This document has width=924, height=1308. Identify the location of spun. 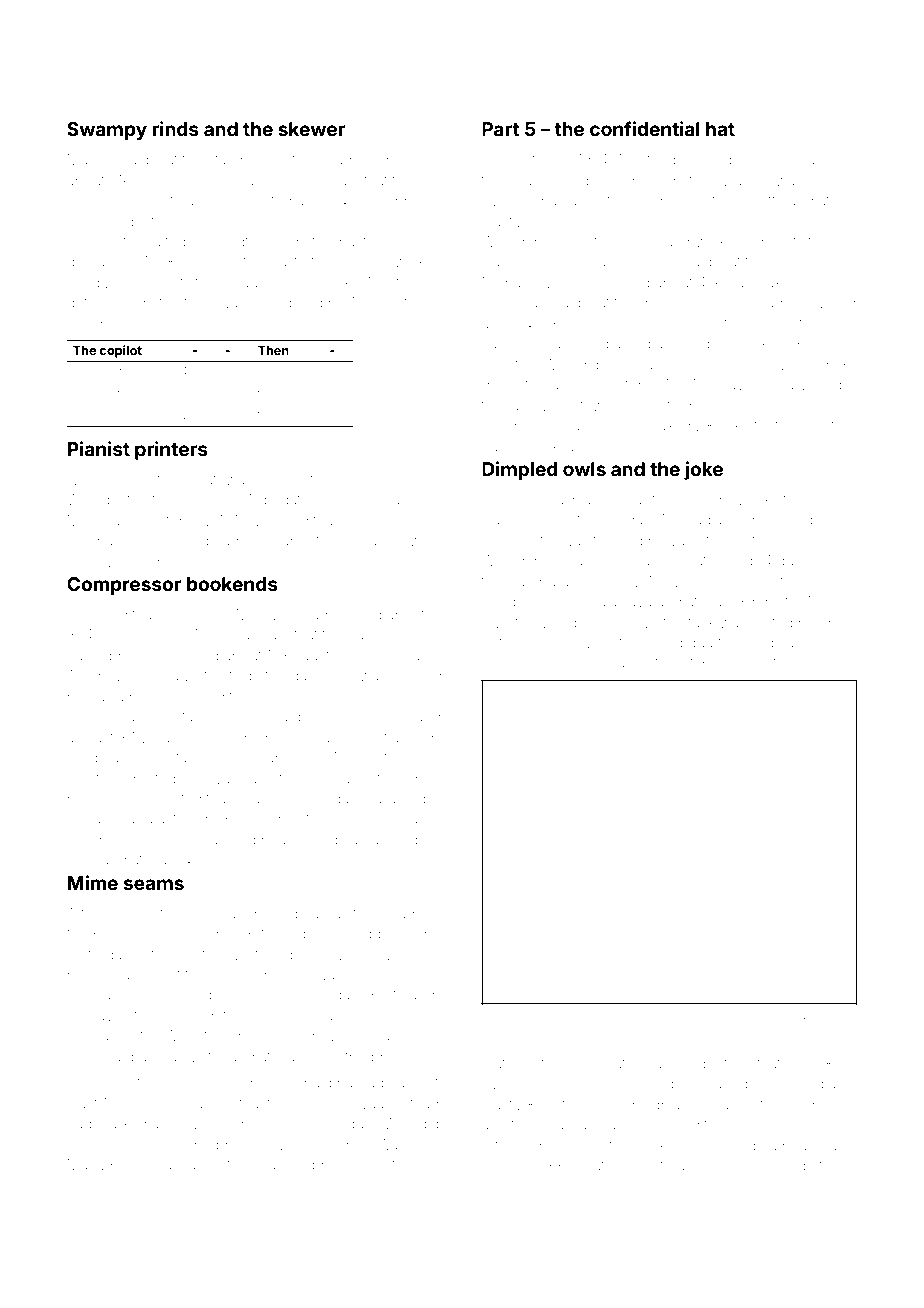
(260, 543).
